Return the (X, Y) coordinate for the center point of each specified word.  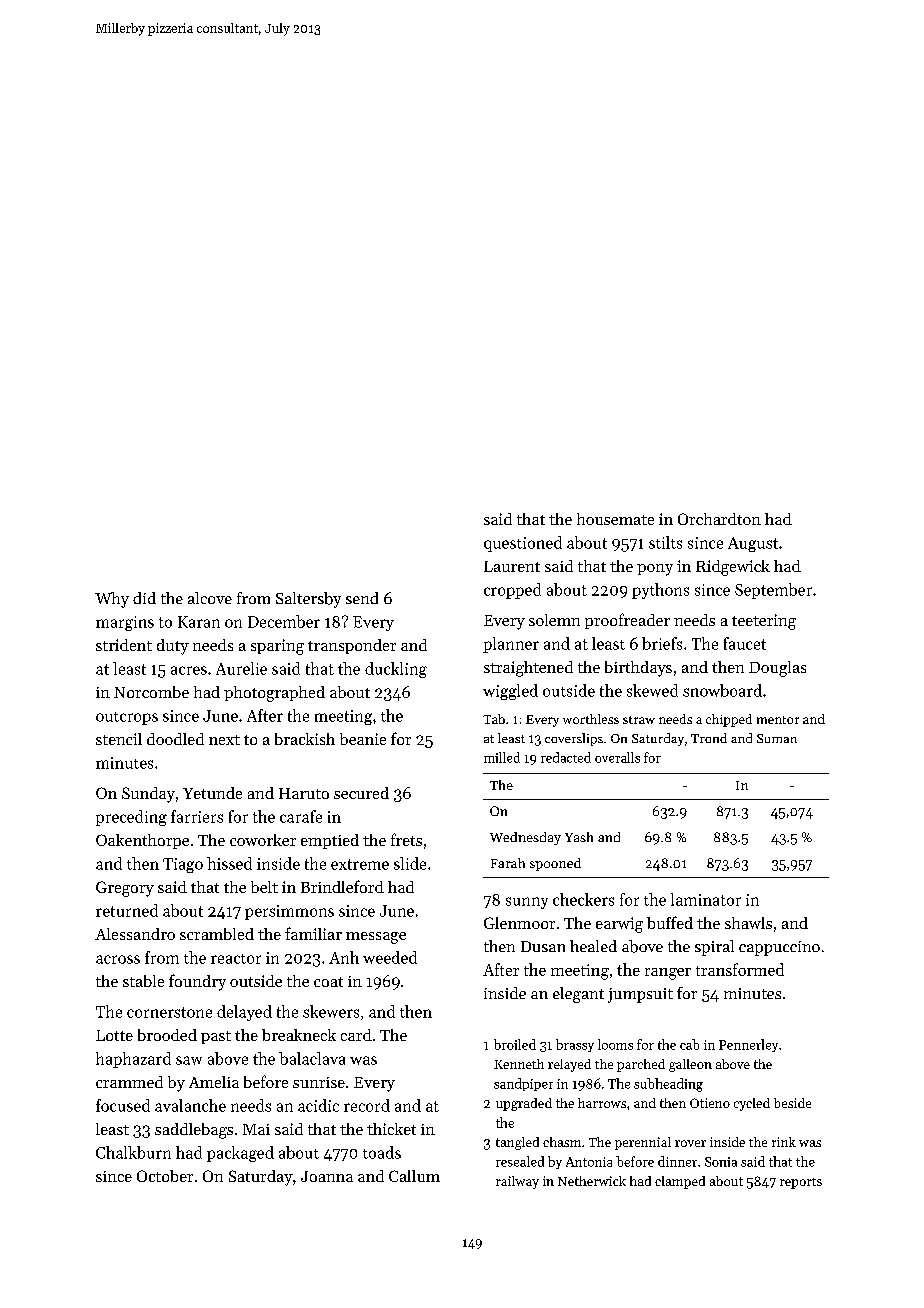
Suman (777, 738)
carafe (301, 816)
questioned (523, 544)
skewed (652, 690)
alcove (210, 598)
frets (406, 839)
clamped (680, 1182)
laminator (706, 899)
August (753, 544)
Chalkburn (133, 1152)
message (376, 938)
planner (511, 645)
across (118, 959)
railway (517, 1182)
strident (124, 645)
